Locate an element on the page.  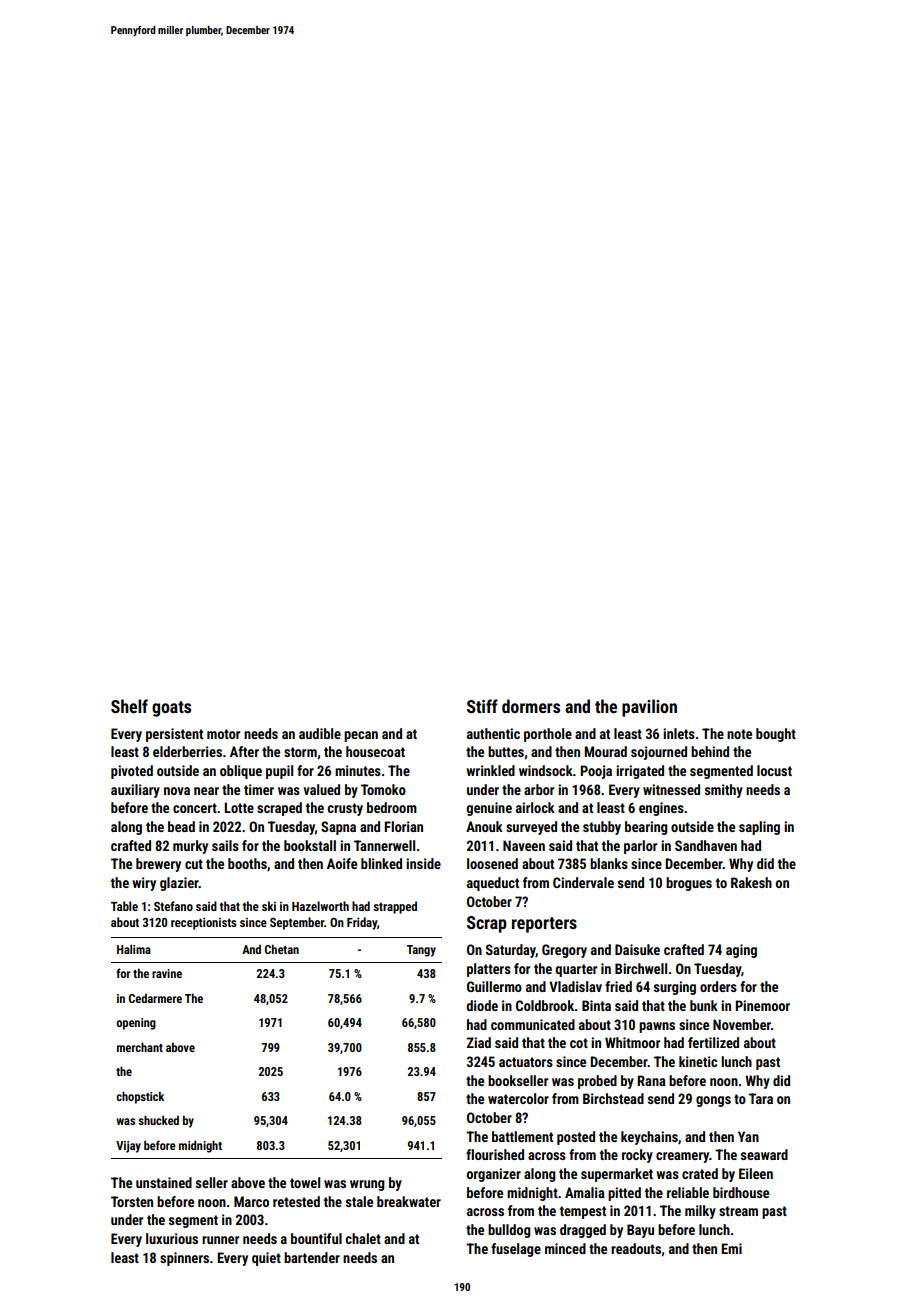
bartender is located at coordinates (312, 1257).
